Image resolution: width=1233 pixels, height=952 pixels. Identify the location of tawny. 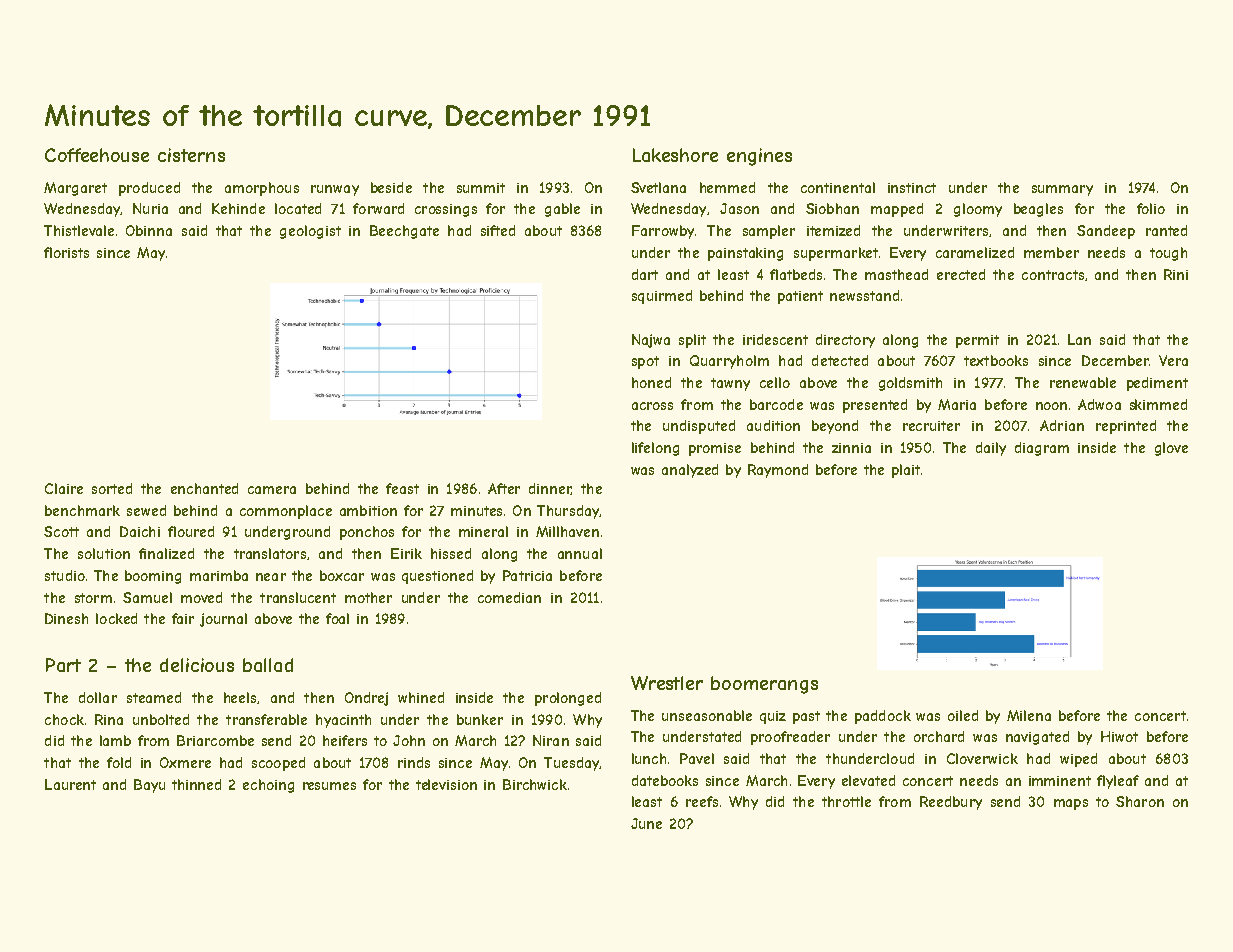
(730, 384).
